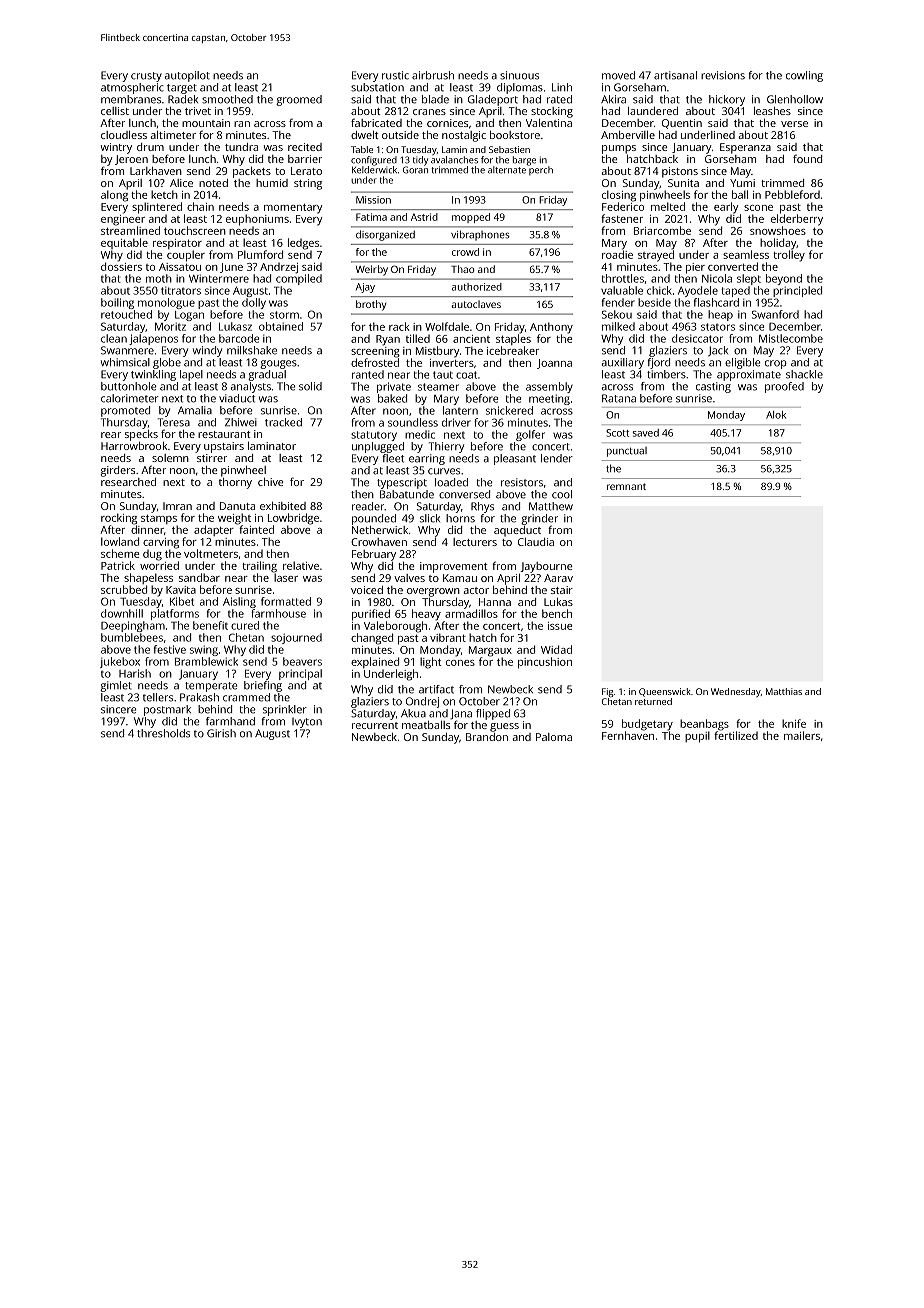 The height and width of the screenshot is (1308, 924). I want to click on euphoniums, so click(257, 220).
